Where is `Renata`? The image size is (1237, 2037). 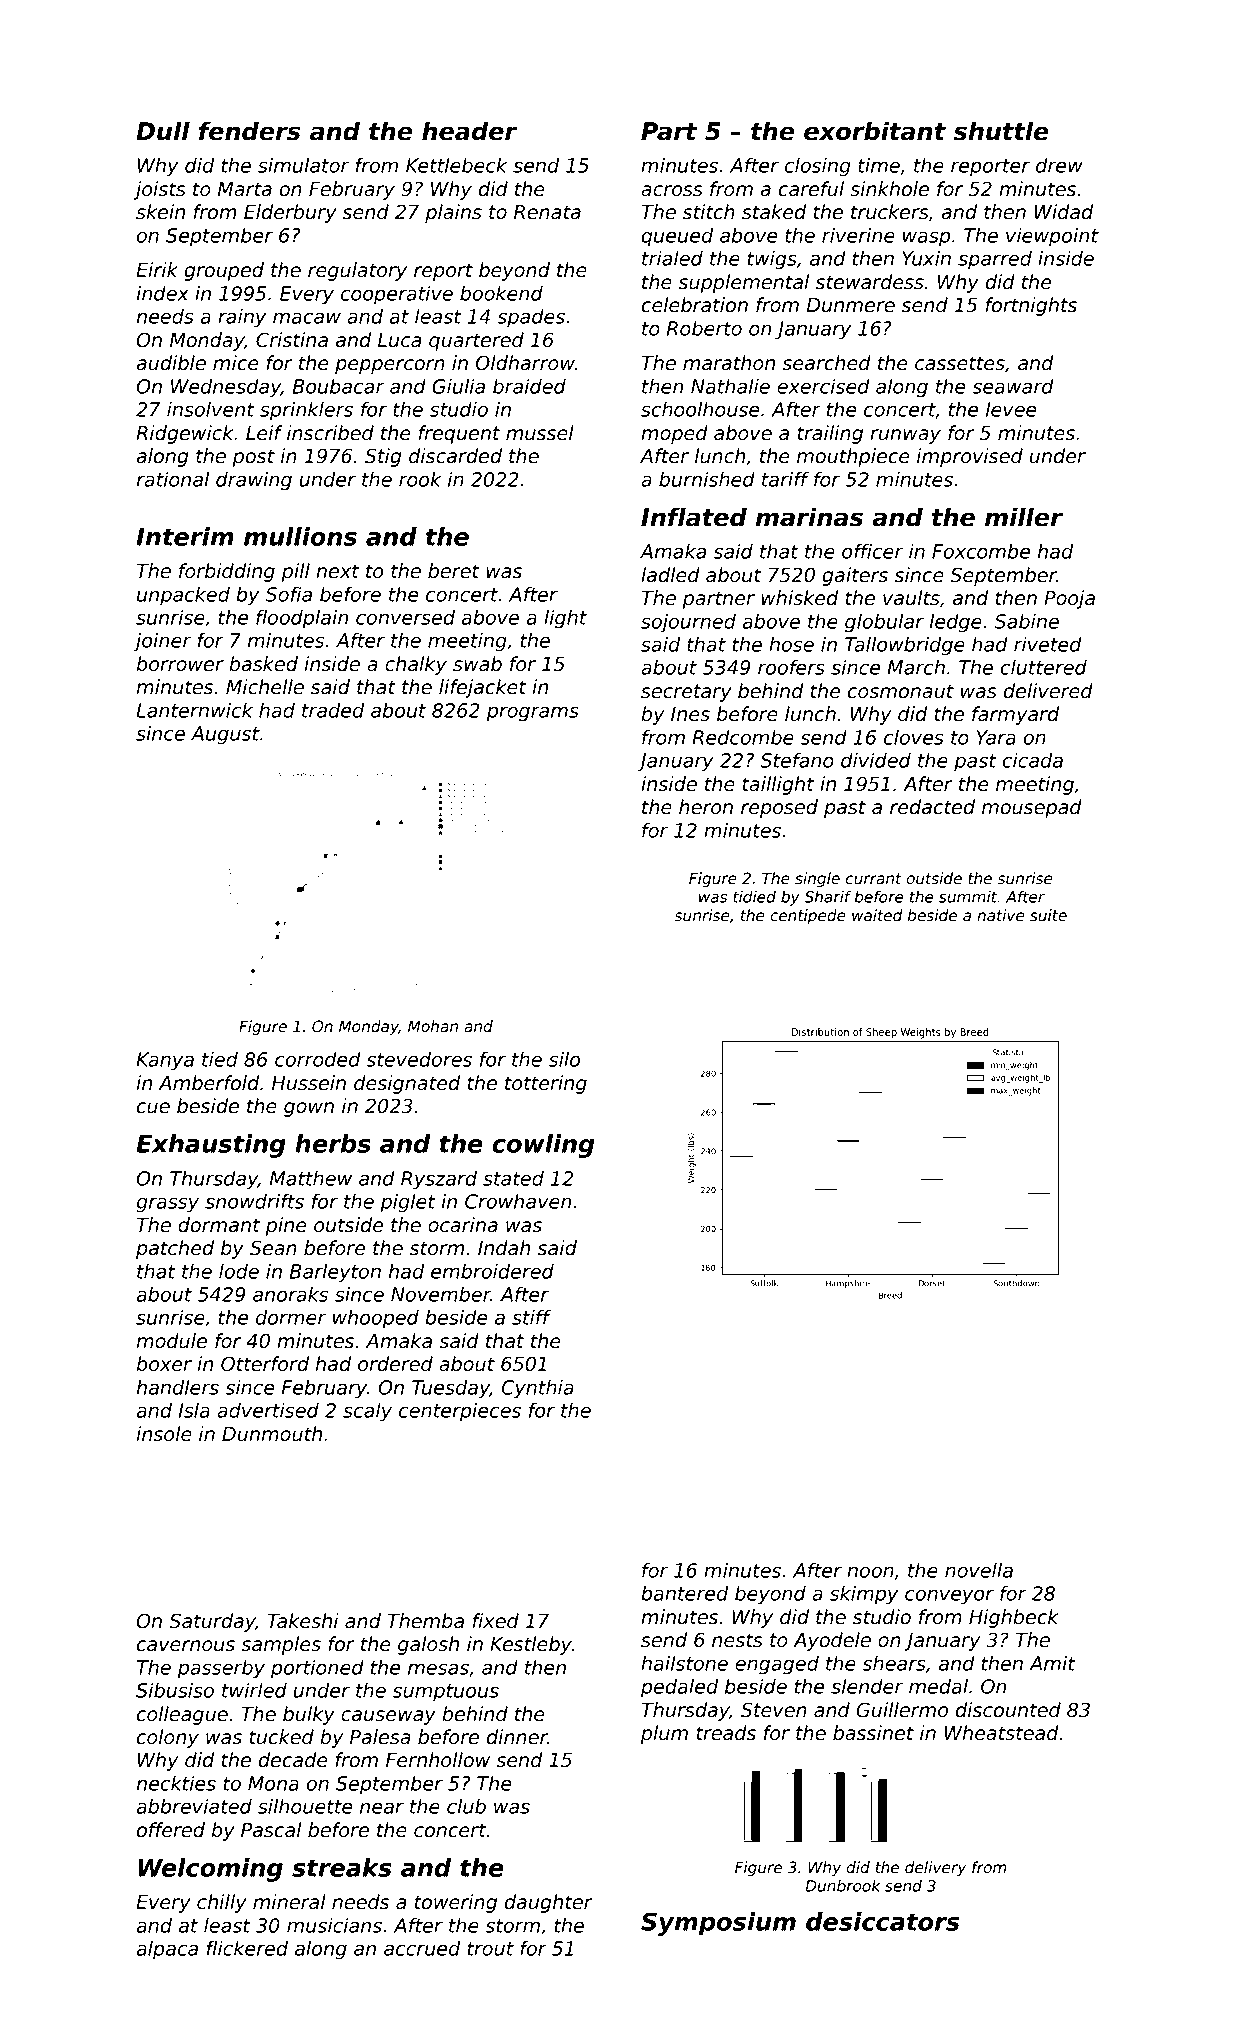 Renata is located at coordinates (547, 212).
